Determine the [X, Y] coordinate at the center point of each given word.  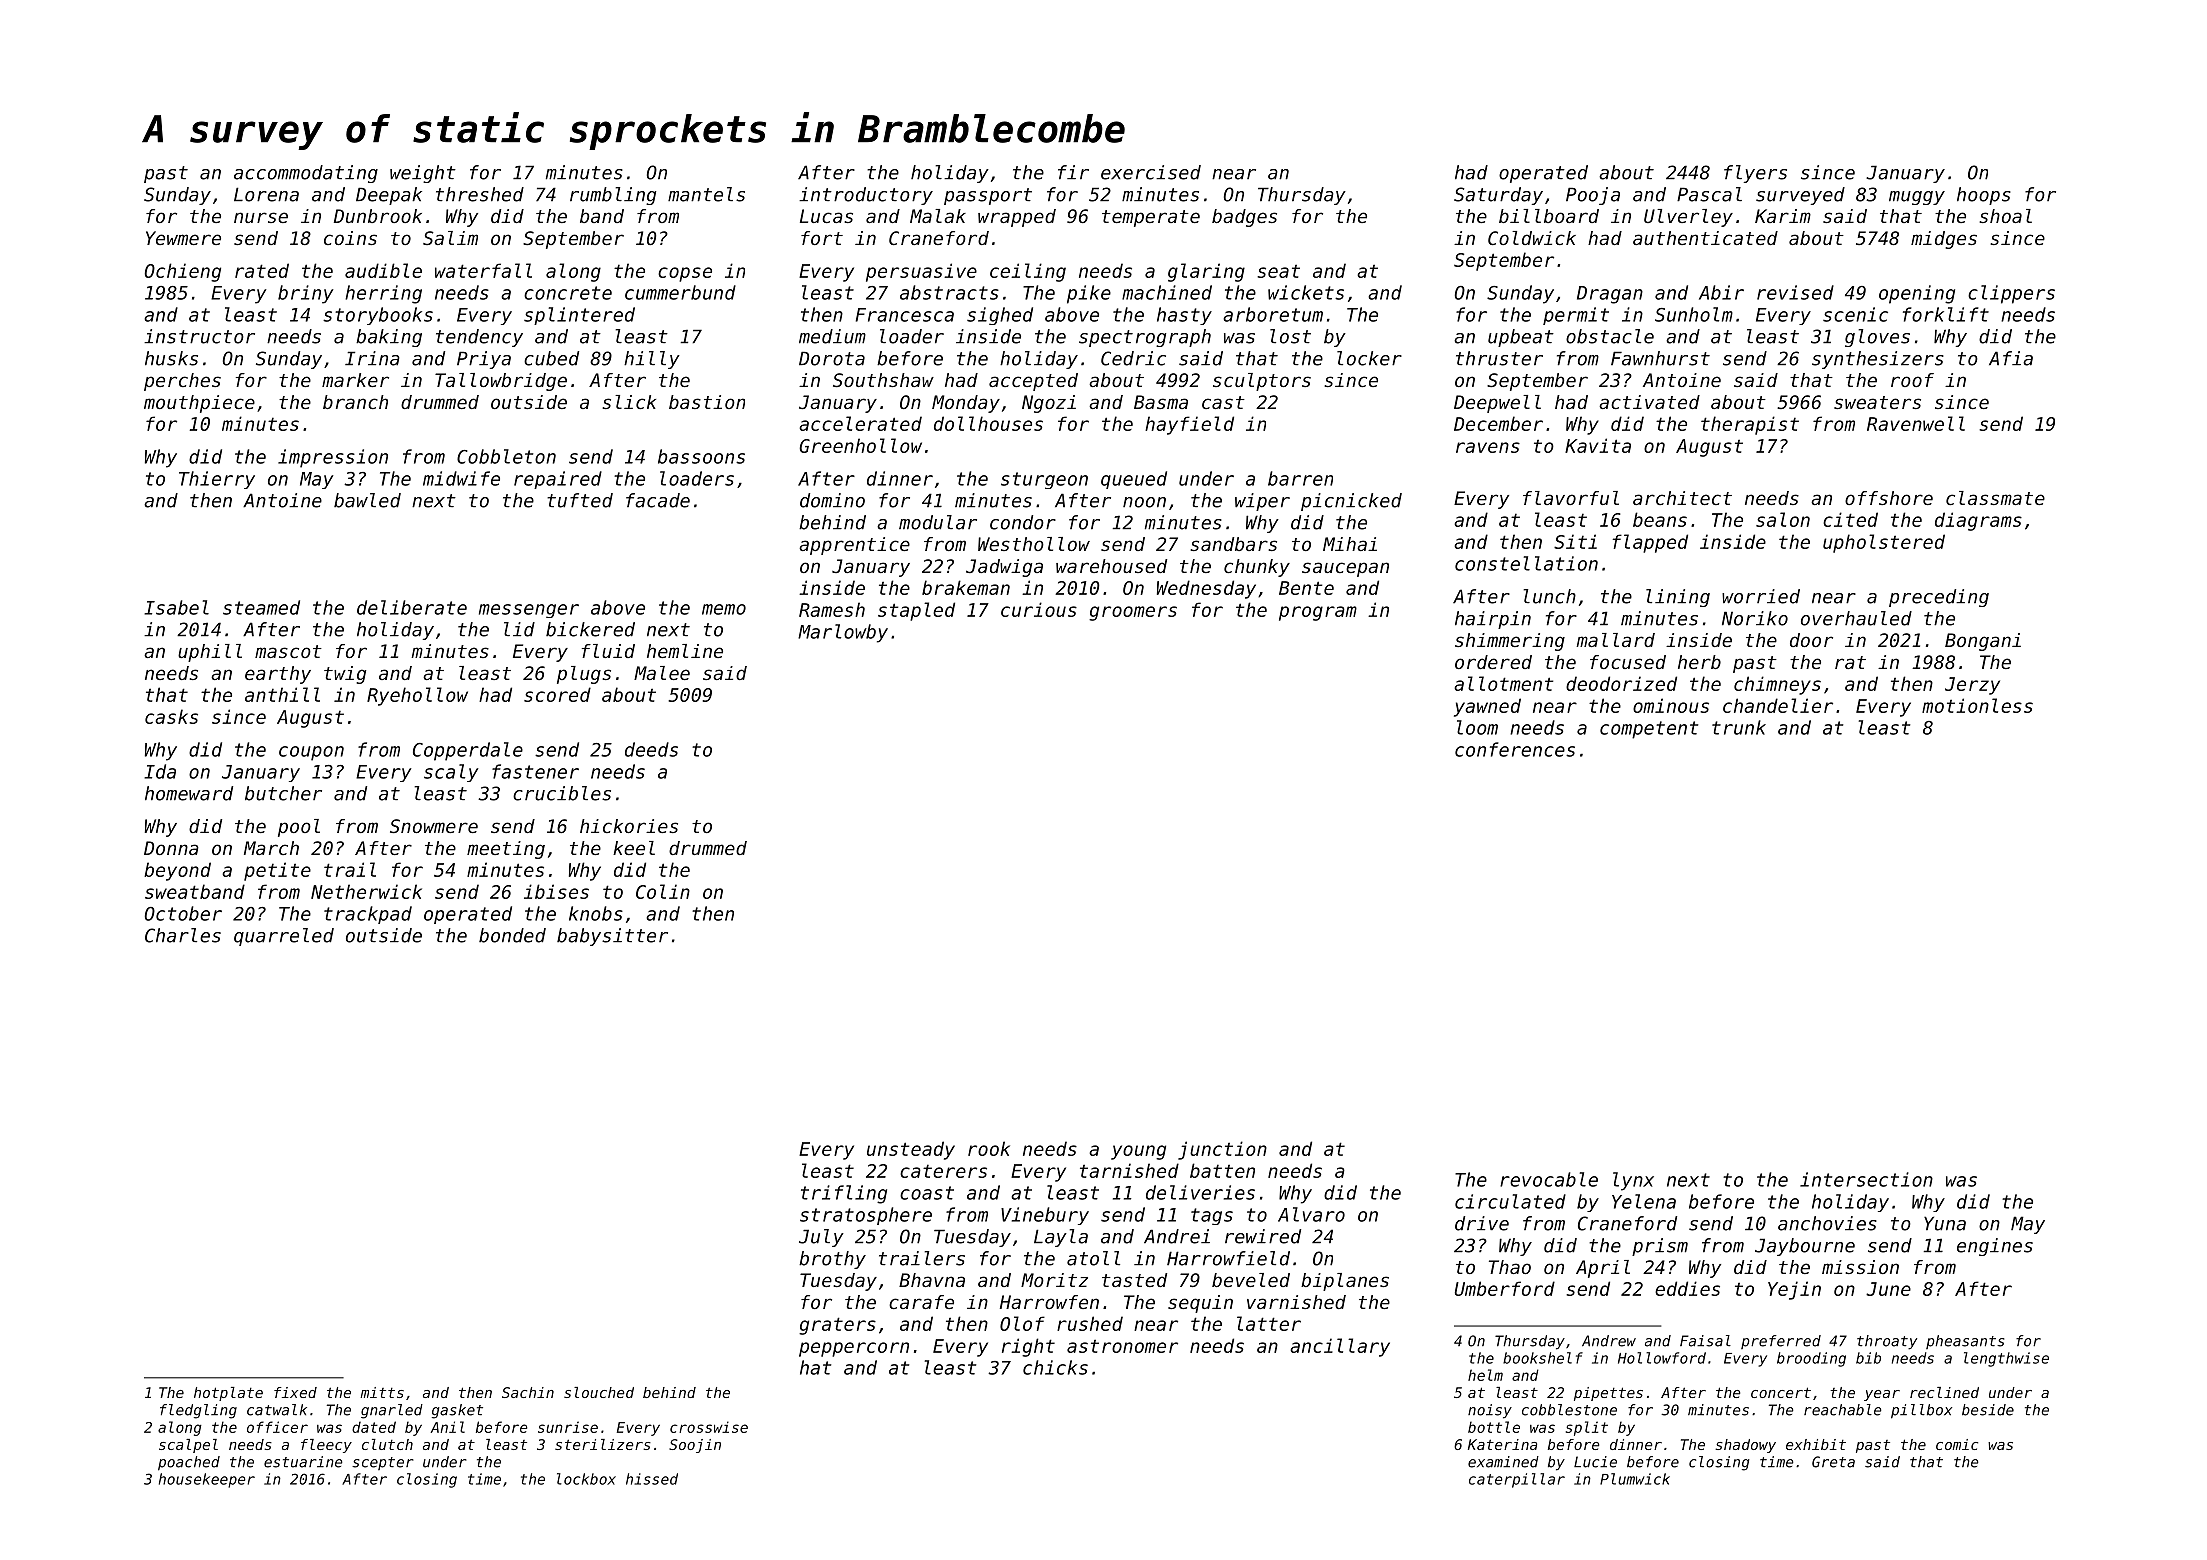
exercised [1151, 172]
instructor [199, 336]
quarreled [284, 937]
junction [1222, 1150]
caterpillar [1517, 1480]
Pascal [1709, 194]
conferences [1515, 749]
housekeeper [207, 1480]
